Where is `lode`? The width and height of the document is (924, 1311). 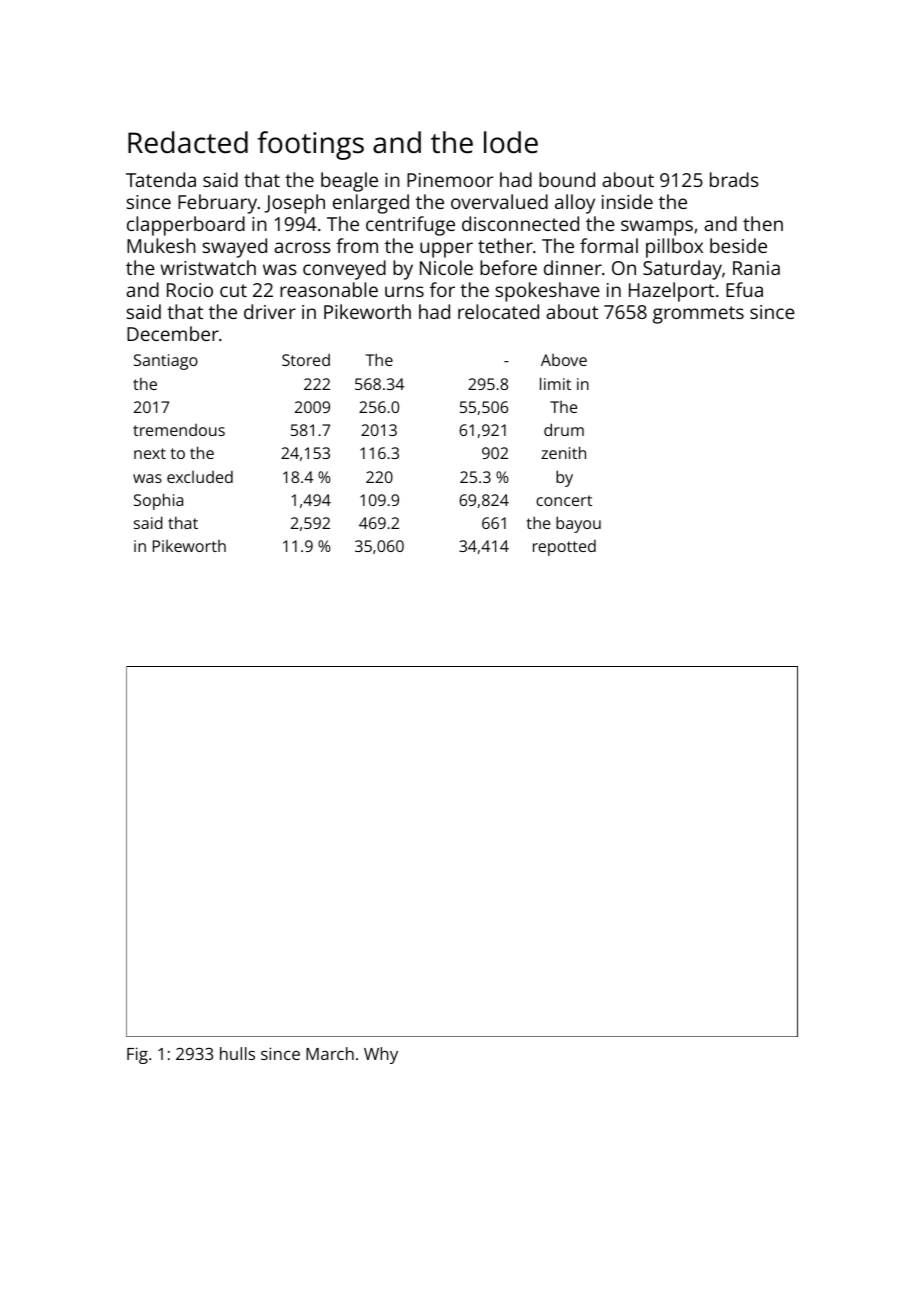 lode is located at coordinates (511, 142).
